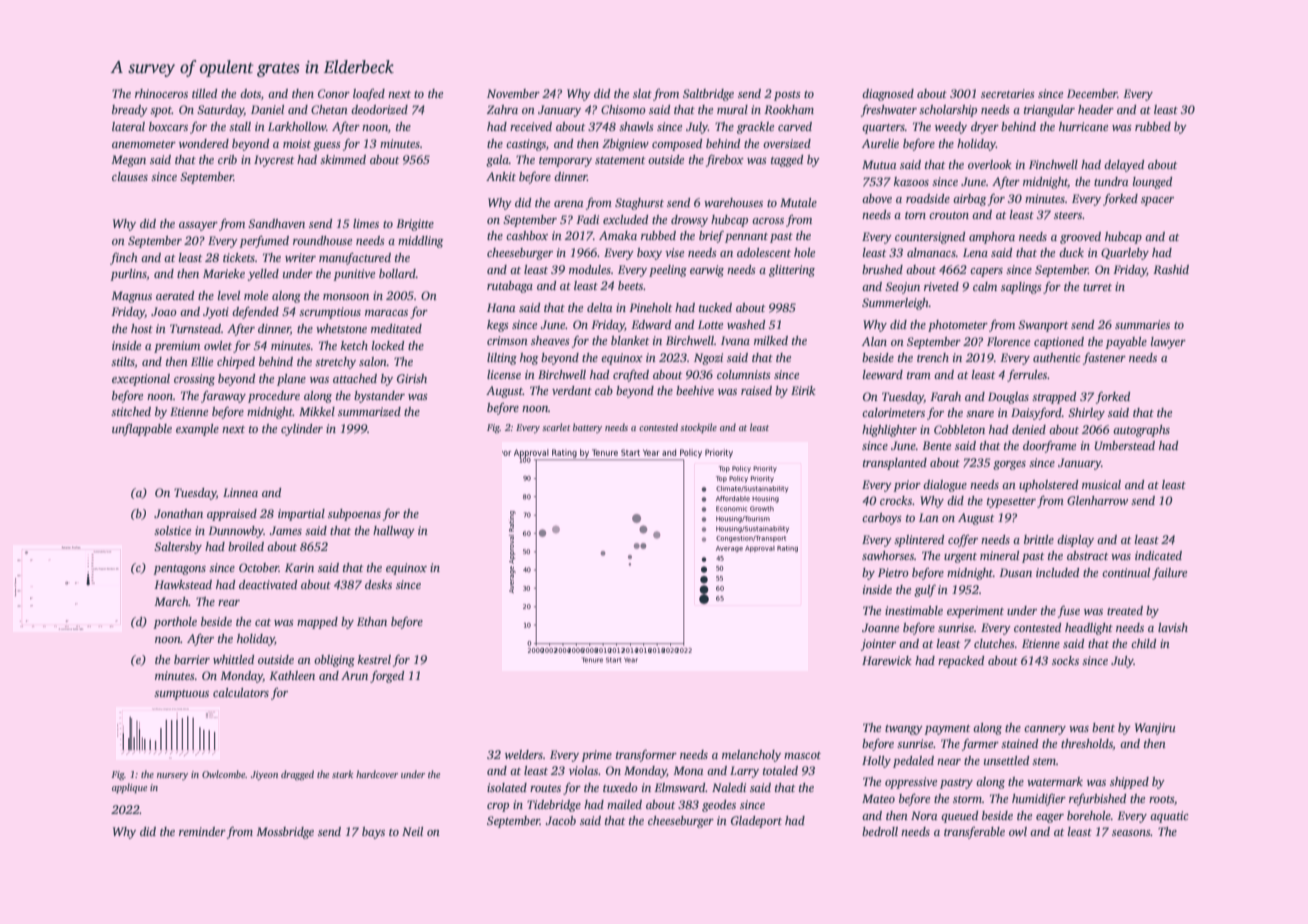 Image resolution: width=1308 pixels, height=924 pixels. I want to click on melancholy, so click(751, 756).
